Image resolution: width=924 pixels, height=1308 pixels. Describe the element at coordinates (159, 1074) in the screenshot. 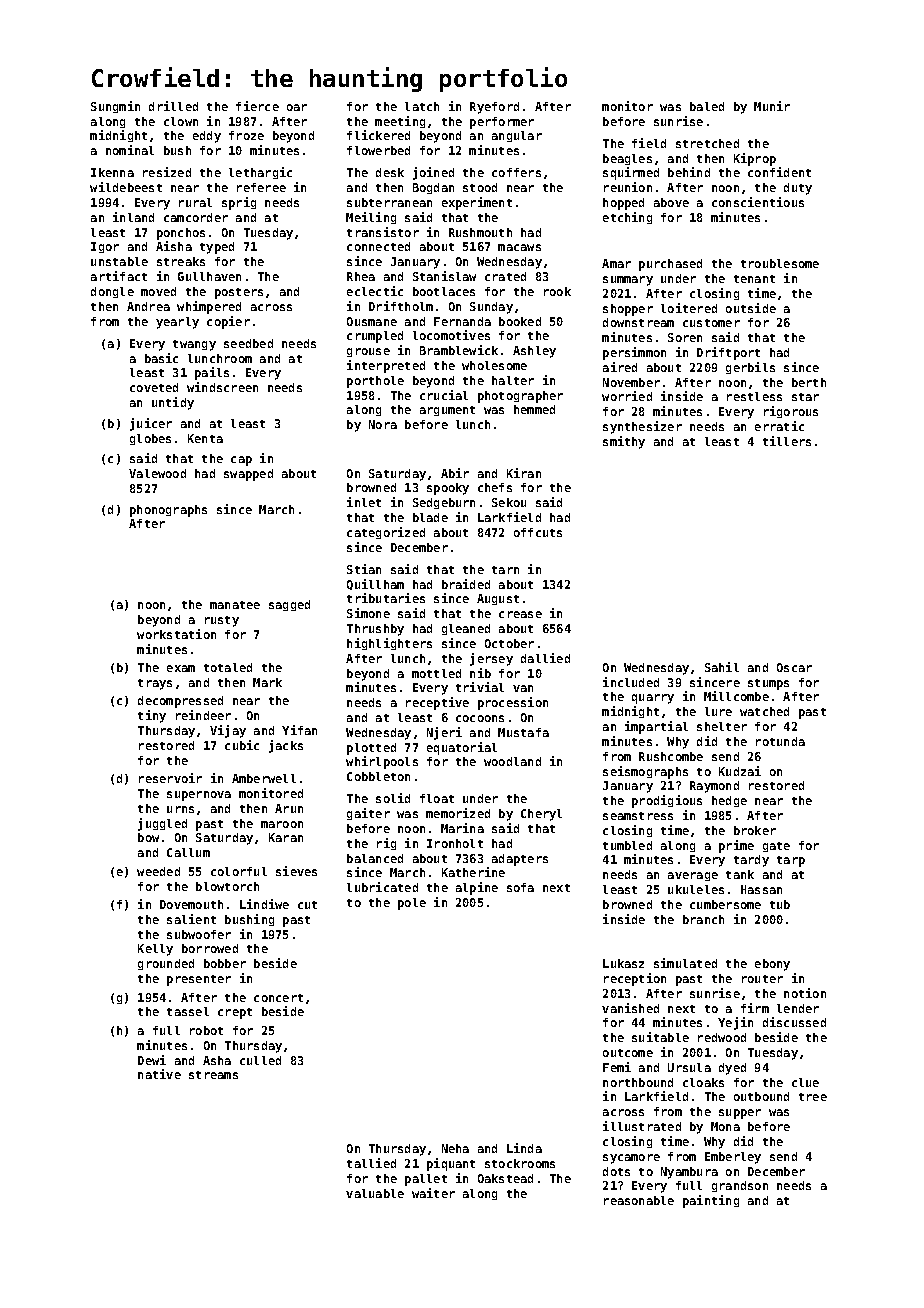

I see `native` at that location.
